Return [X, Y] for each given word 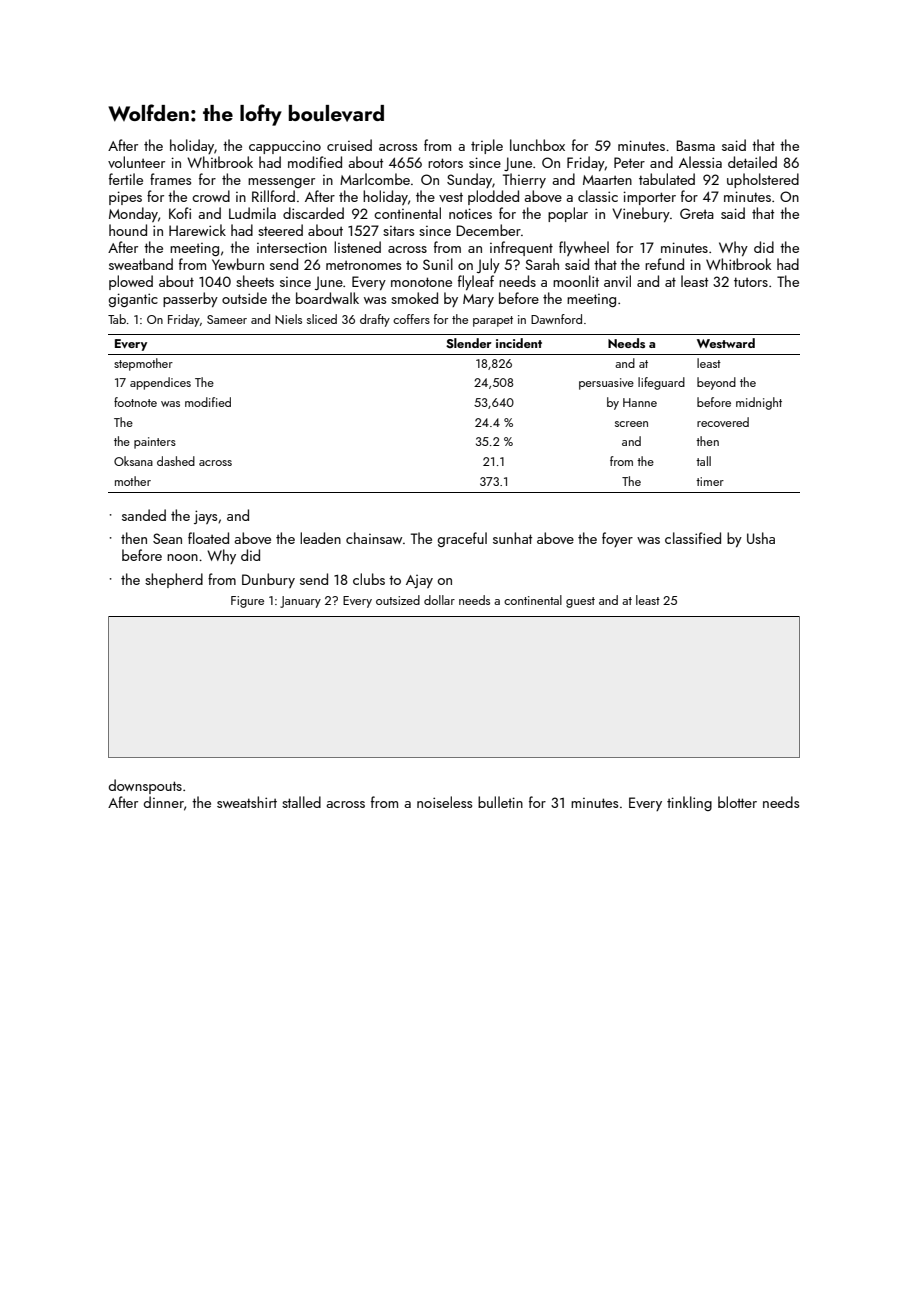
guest [580, 602]
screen [631, 424]
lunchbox [537, 145]
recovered [723, 422]
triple [487, 146]
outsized [398, 600]
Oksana [133, 461]
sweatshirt [247, 802]
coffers [411, 319]
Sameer [227, 319]
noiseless [444, 802]
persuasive [606, 384]
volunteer [136, 162]
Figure [247, 602]
